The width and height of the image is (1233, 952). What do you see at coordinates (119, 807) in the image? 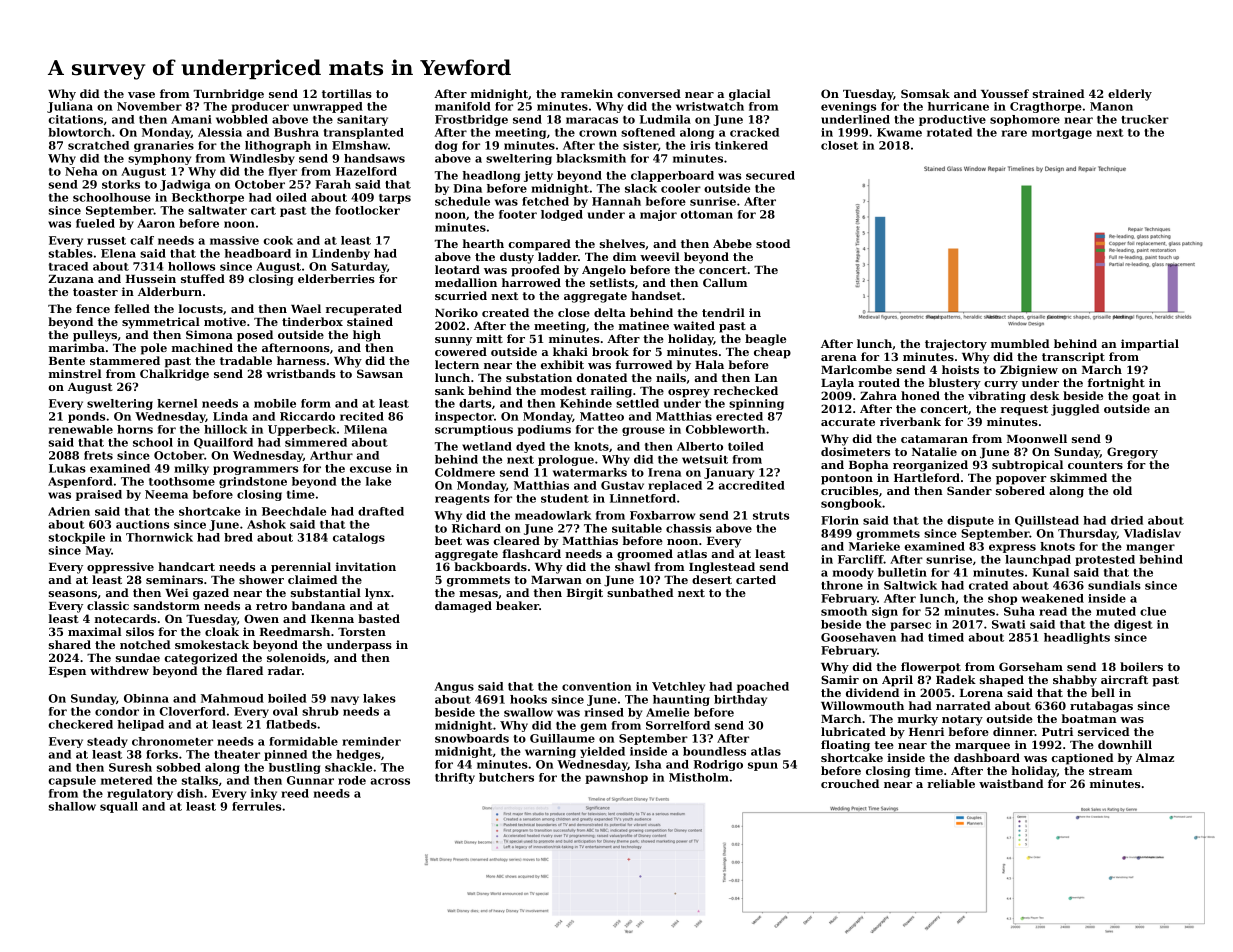
I see `squall` at bounding box center [119, 807].
